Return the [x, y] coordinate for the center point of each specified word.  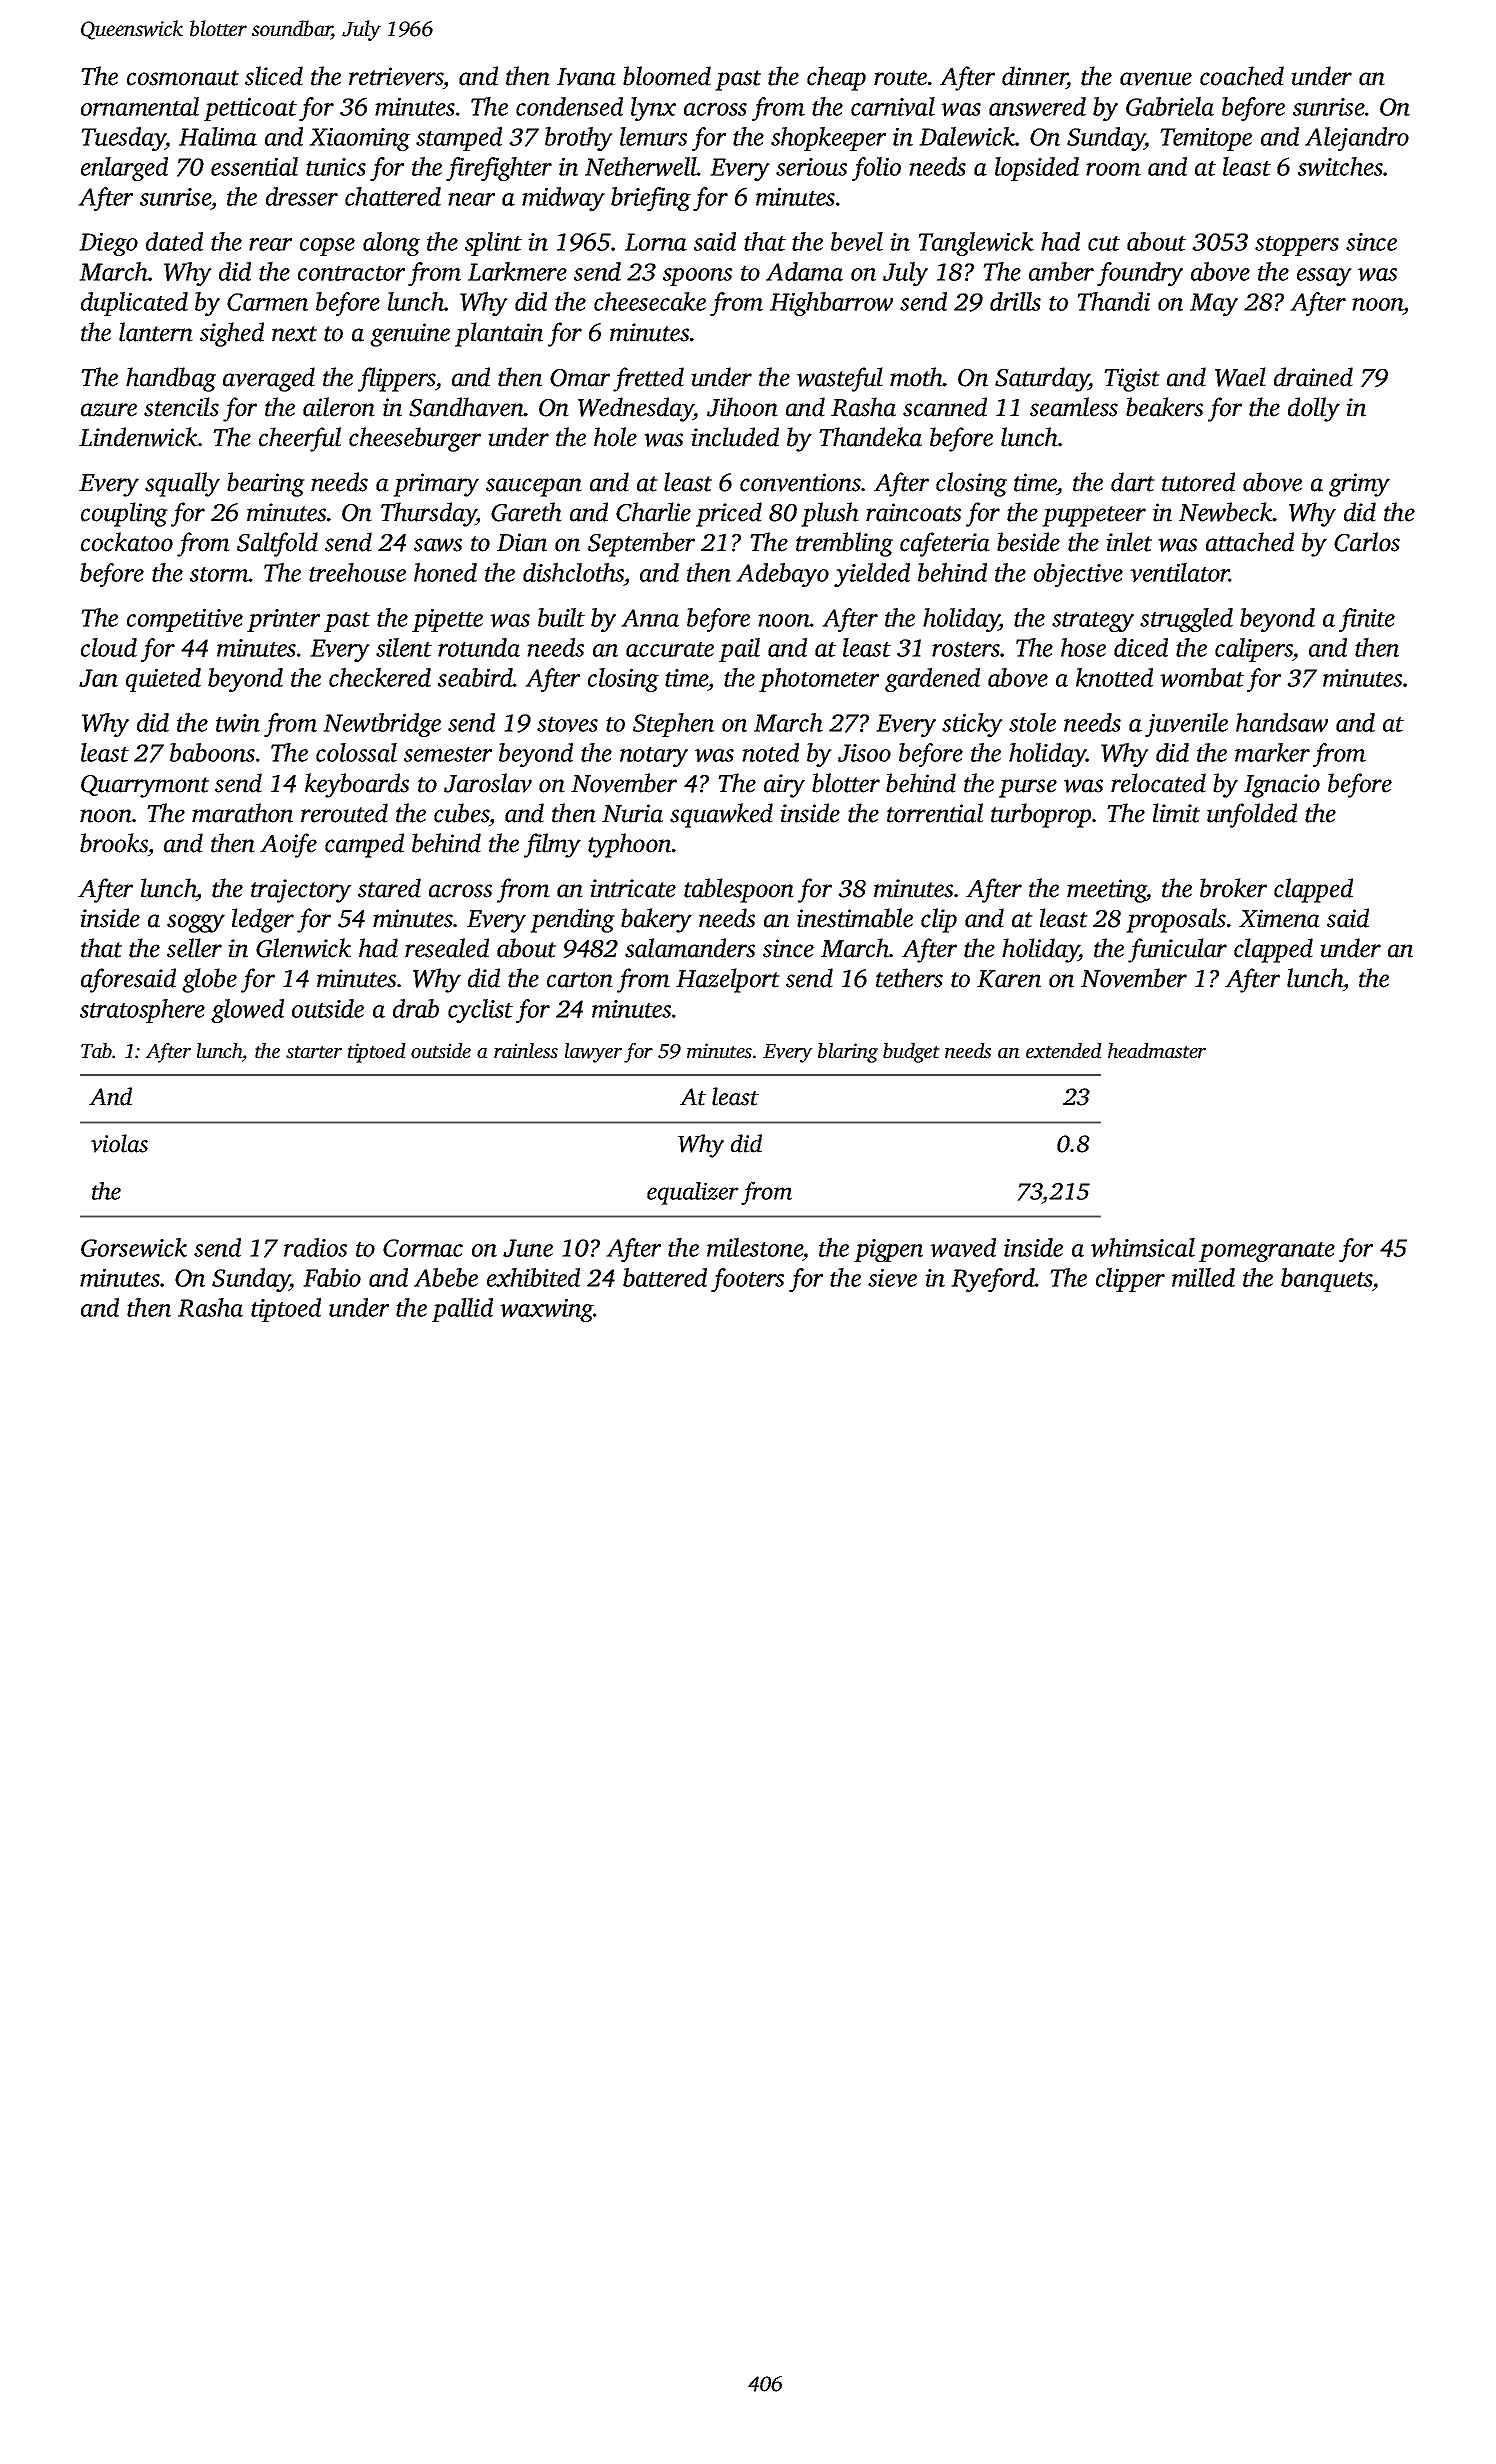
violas [119, 1143]
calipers [1254, 650]
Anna [650, 618]
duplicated [134, 304]
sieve [892, 1278]
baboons [212, 752]
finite [1367, 620]
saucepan [534, 487]
